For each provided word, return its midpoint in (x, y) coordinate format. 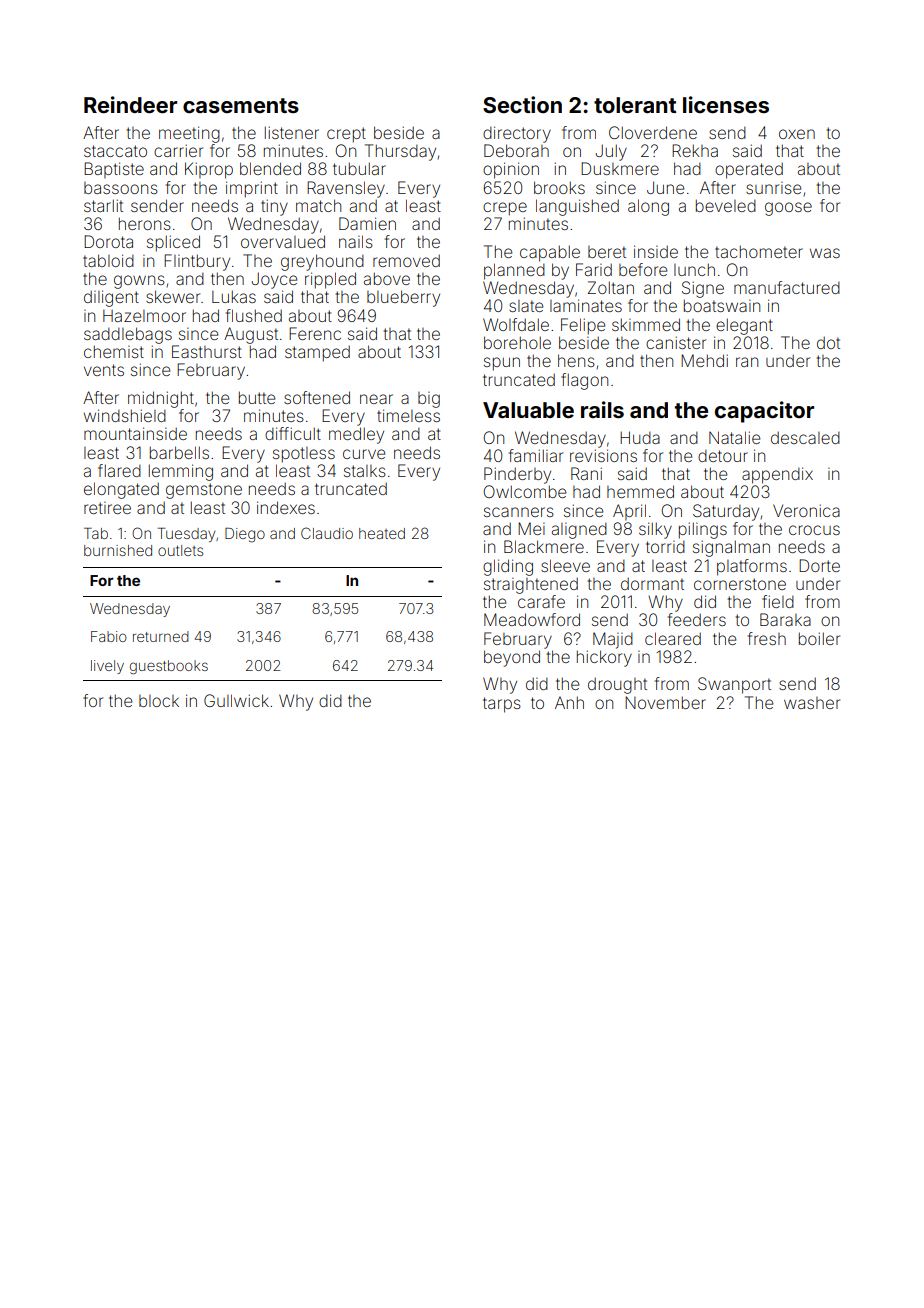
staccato (115, 151)
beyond (512, 658)
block (159, 701)
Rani (586, 473)
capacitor (764, 412)
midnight (161, 399)
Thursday (400, 152)
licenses (726, 104)
